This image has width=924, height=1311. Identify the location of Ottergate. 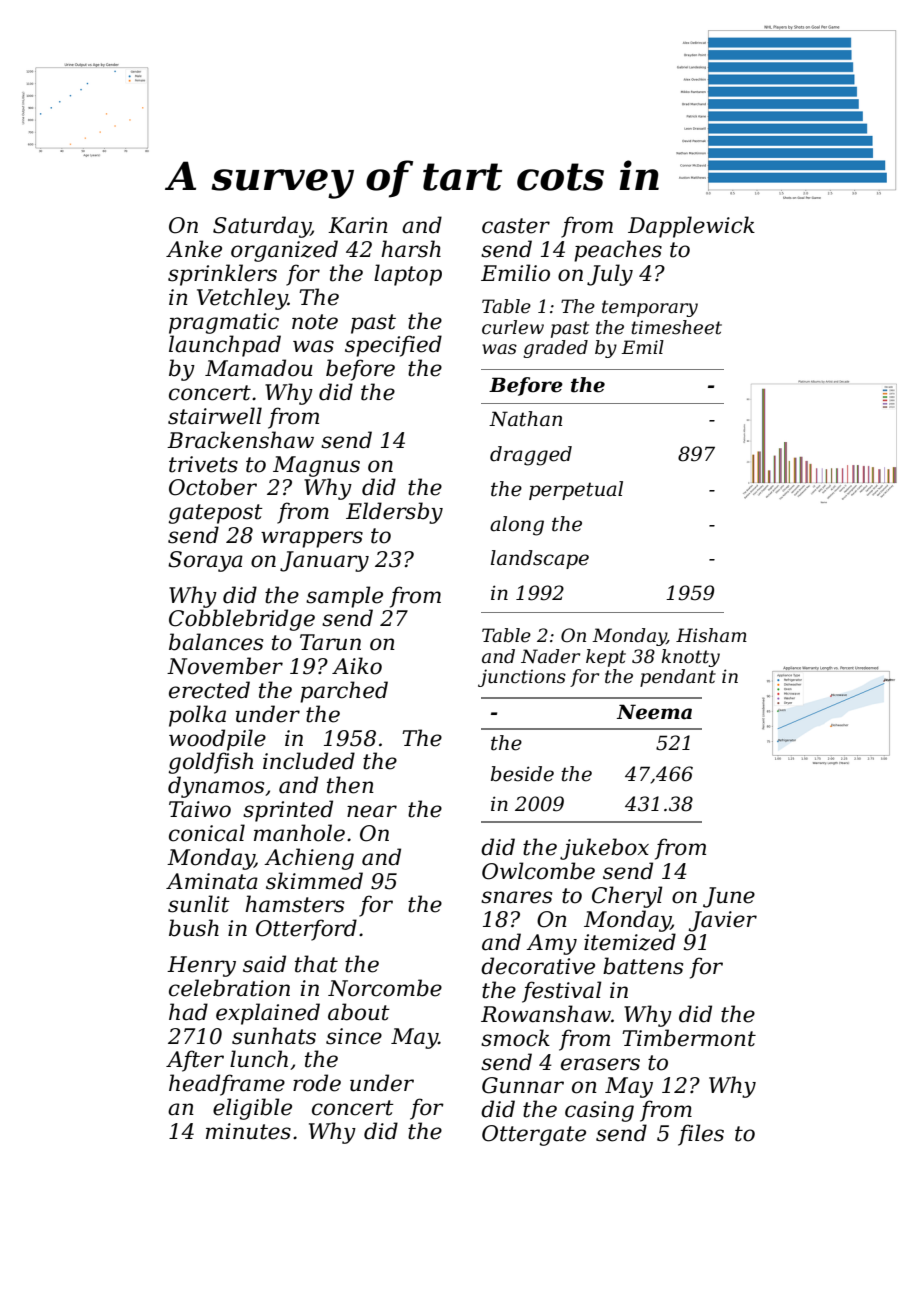
(534, 1135).
